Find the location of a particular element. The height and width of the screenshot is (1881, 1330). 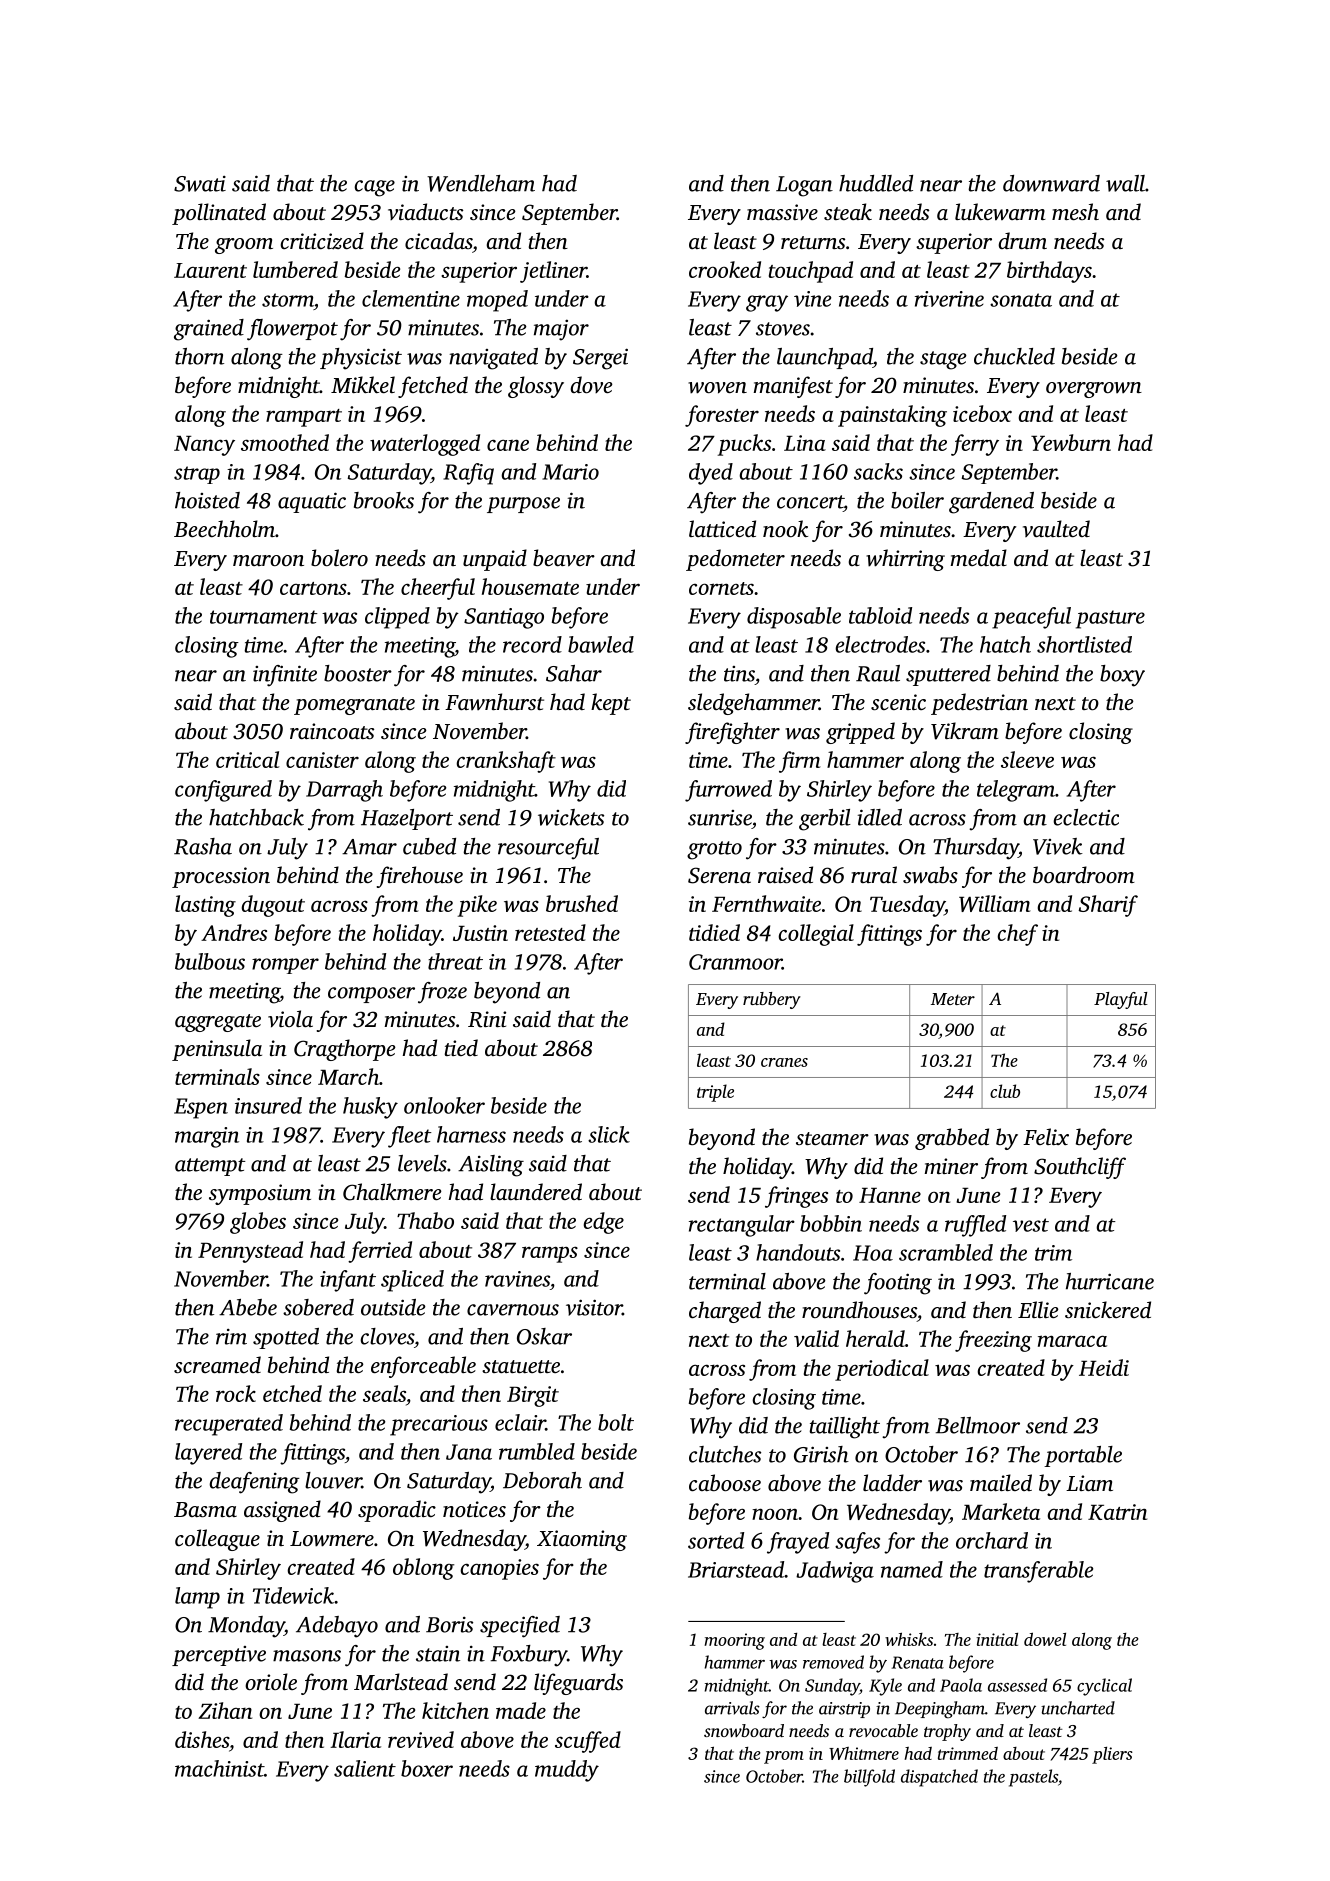

clutches is located at coordinates (725, 1454).
